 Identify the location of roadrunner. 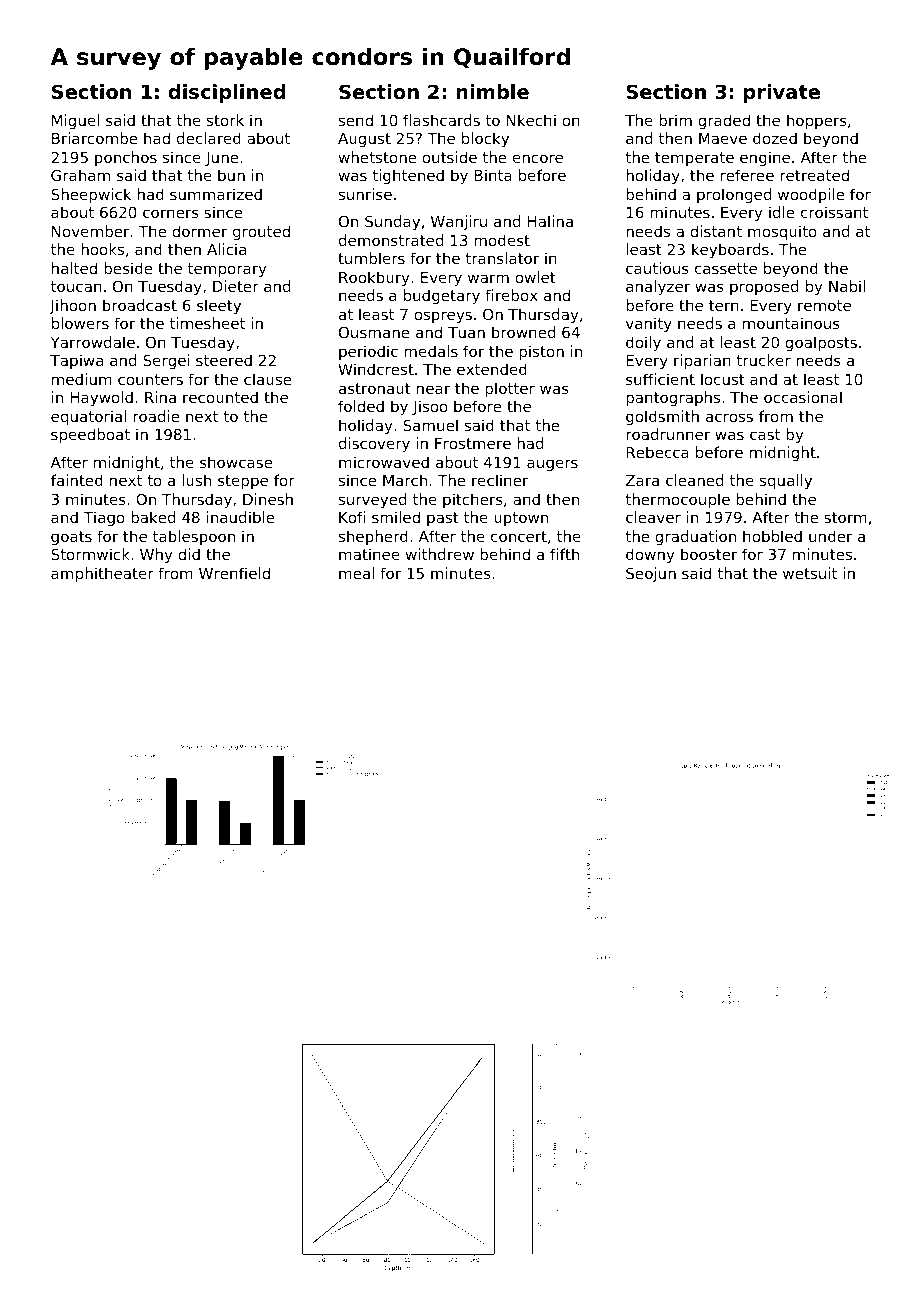
(668, 434).
